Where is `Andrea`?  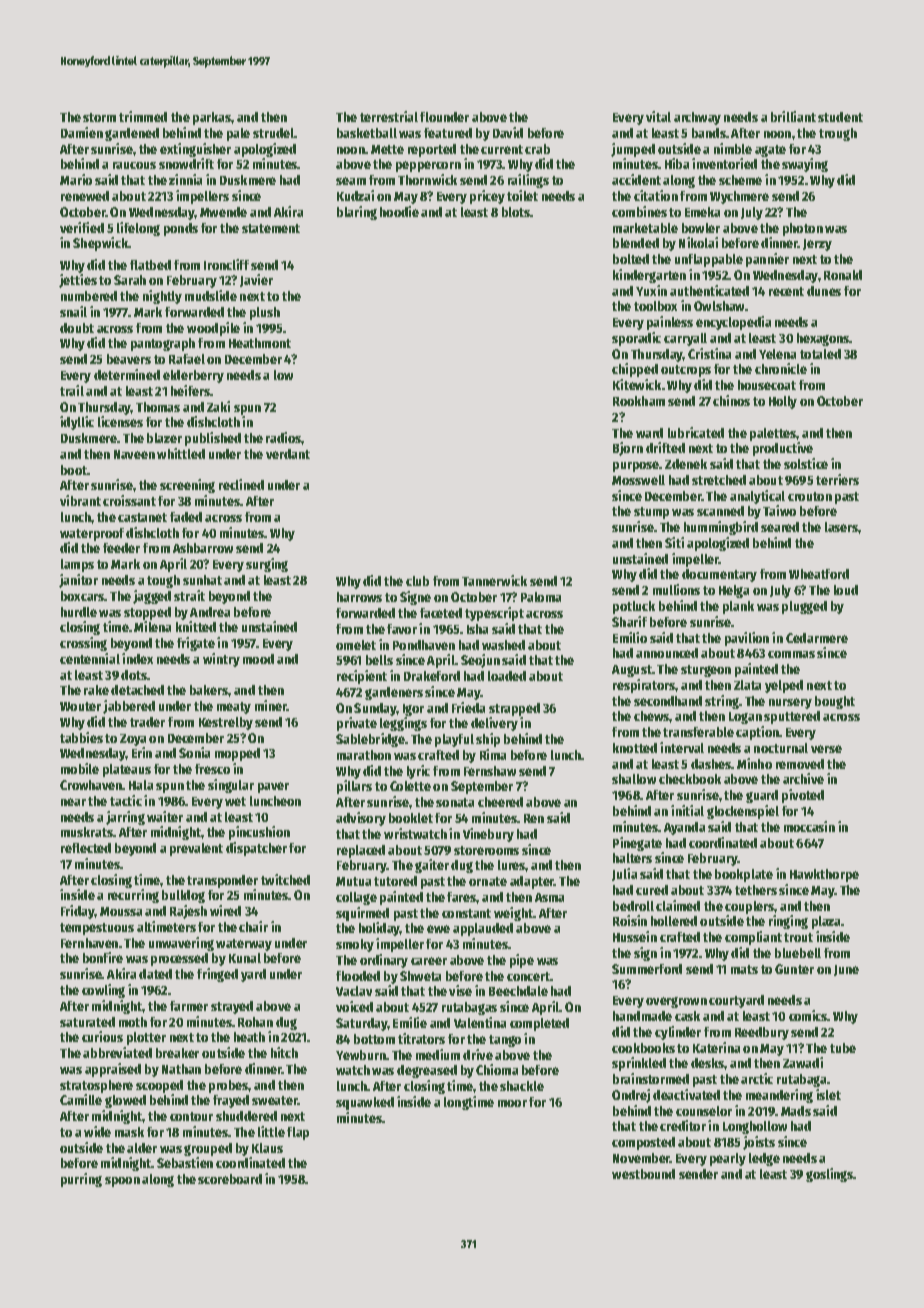
Andrea is located at coordinates (210, 612).
